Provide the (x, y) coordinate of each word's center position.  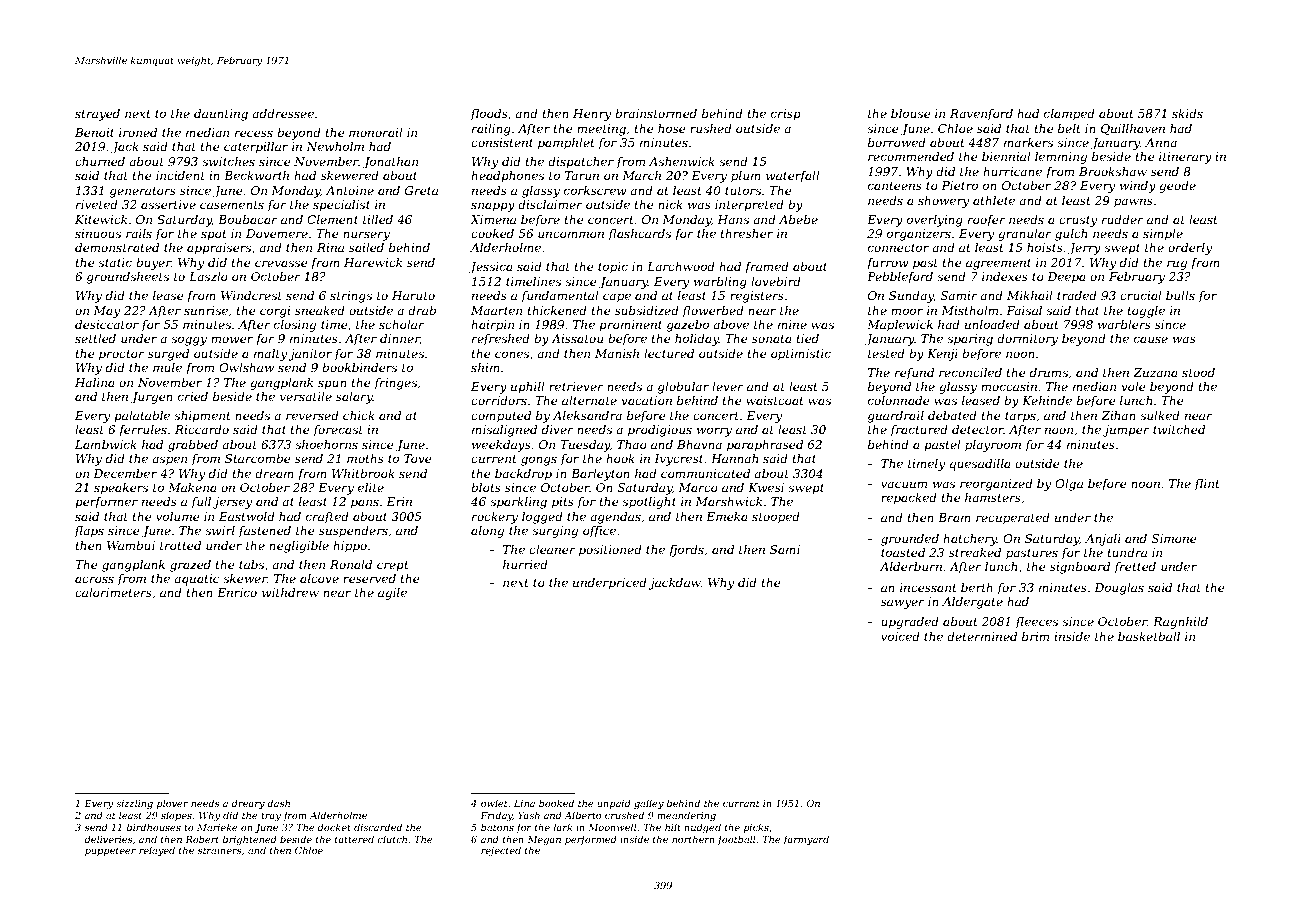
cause (1151, 339)
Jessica (491, 268)
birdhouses (154, 827)
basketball (1149, 636)
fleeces (1036, 623)
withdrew (290, 592)
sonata (772, 339)
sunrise (206, 310)
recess (254, 133)
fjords (686, 551)
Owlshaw (246, 367)
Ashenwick (682, 161)
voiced (900, 636)
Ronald (351, 564)
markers (1028, 142)
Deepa (1066, 278)
